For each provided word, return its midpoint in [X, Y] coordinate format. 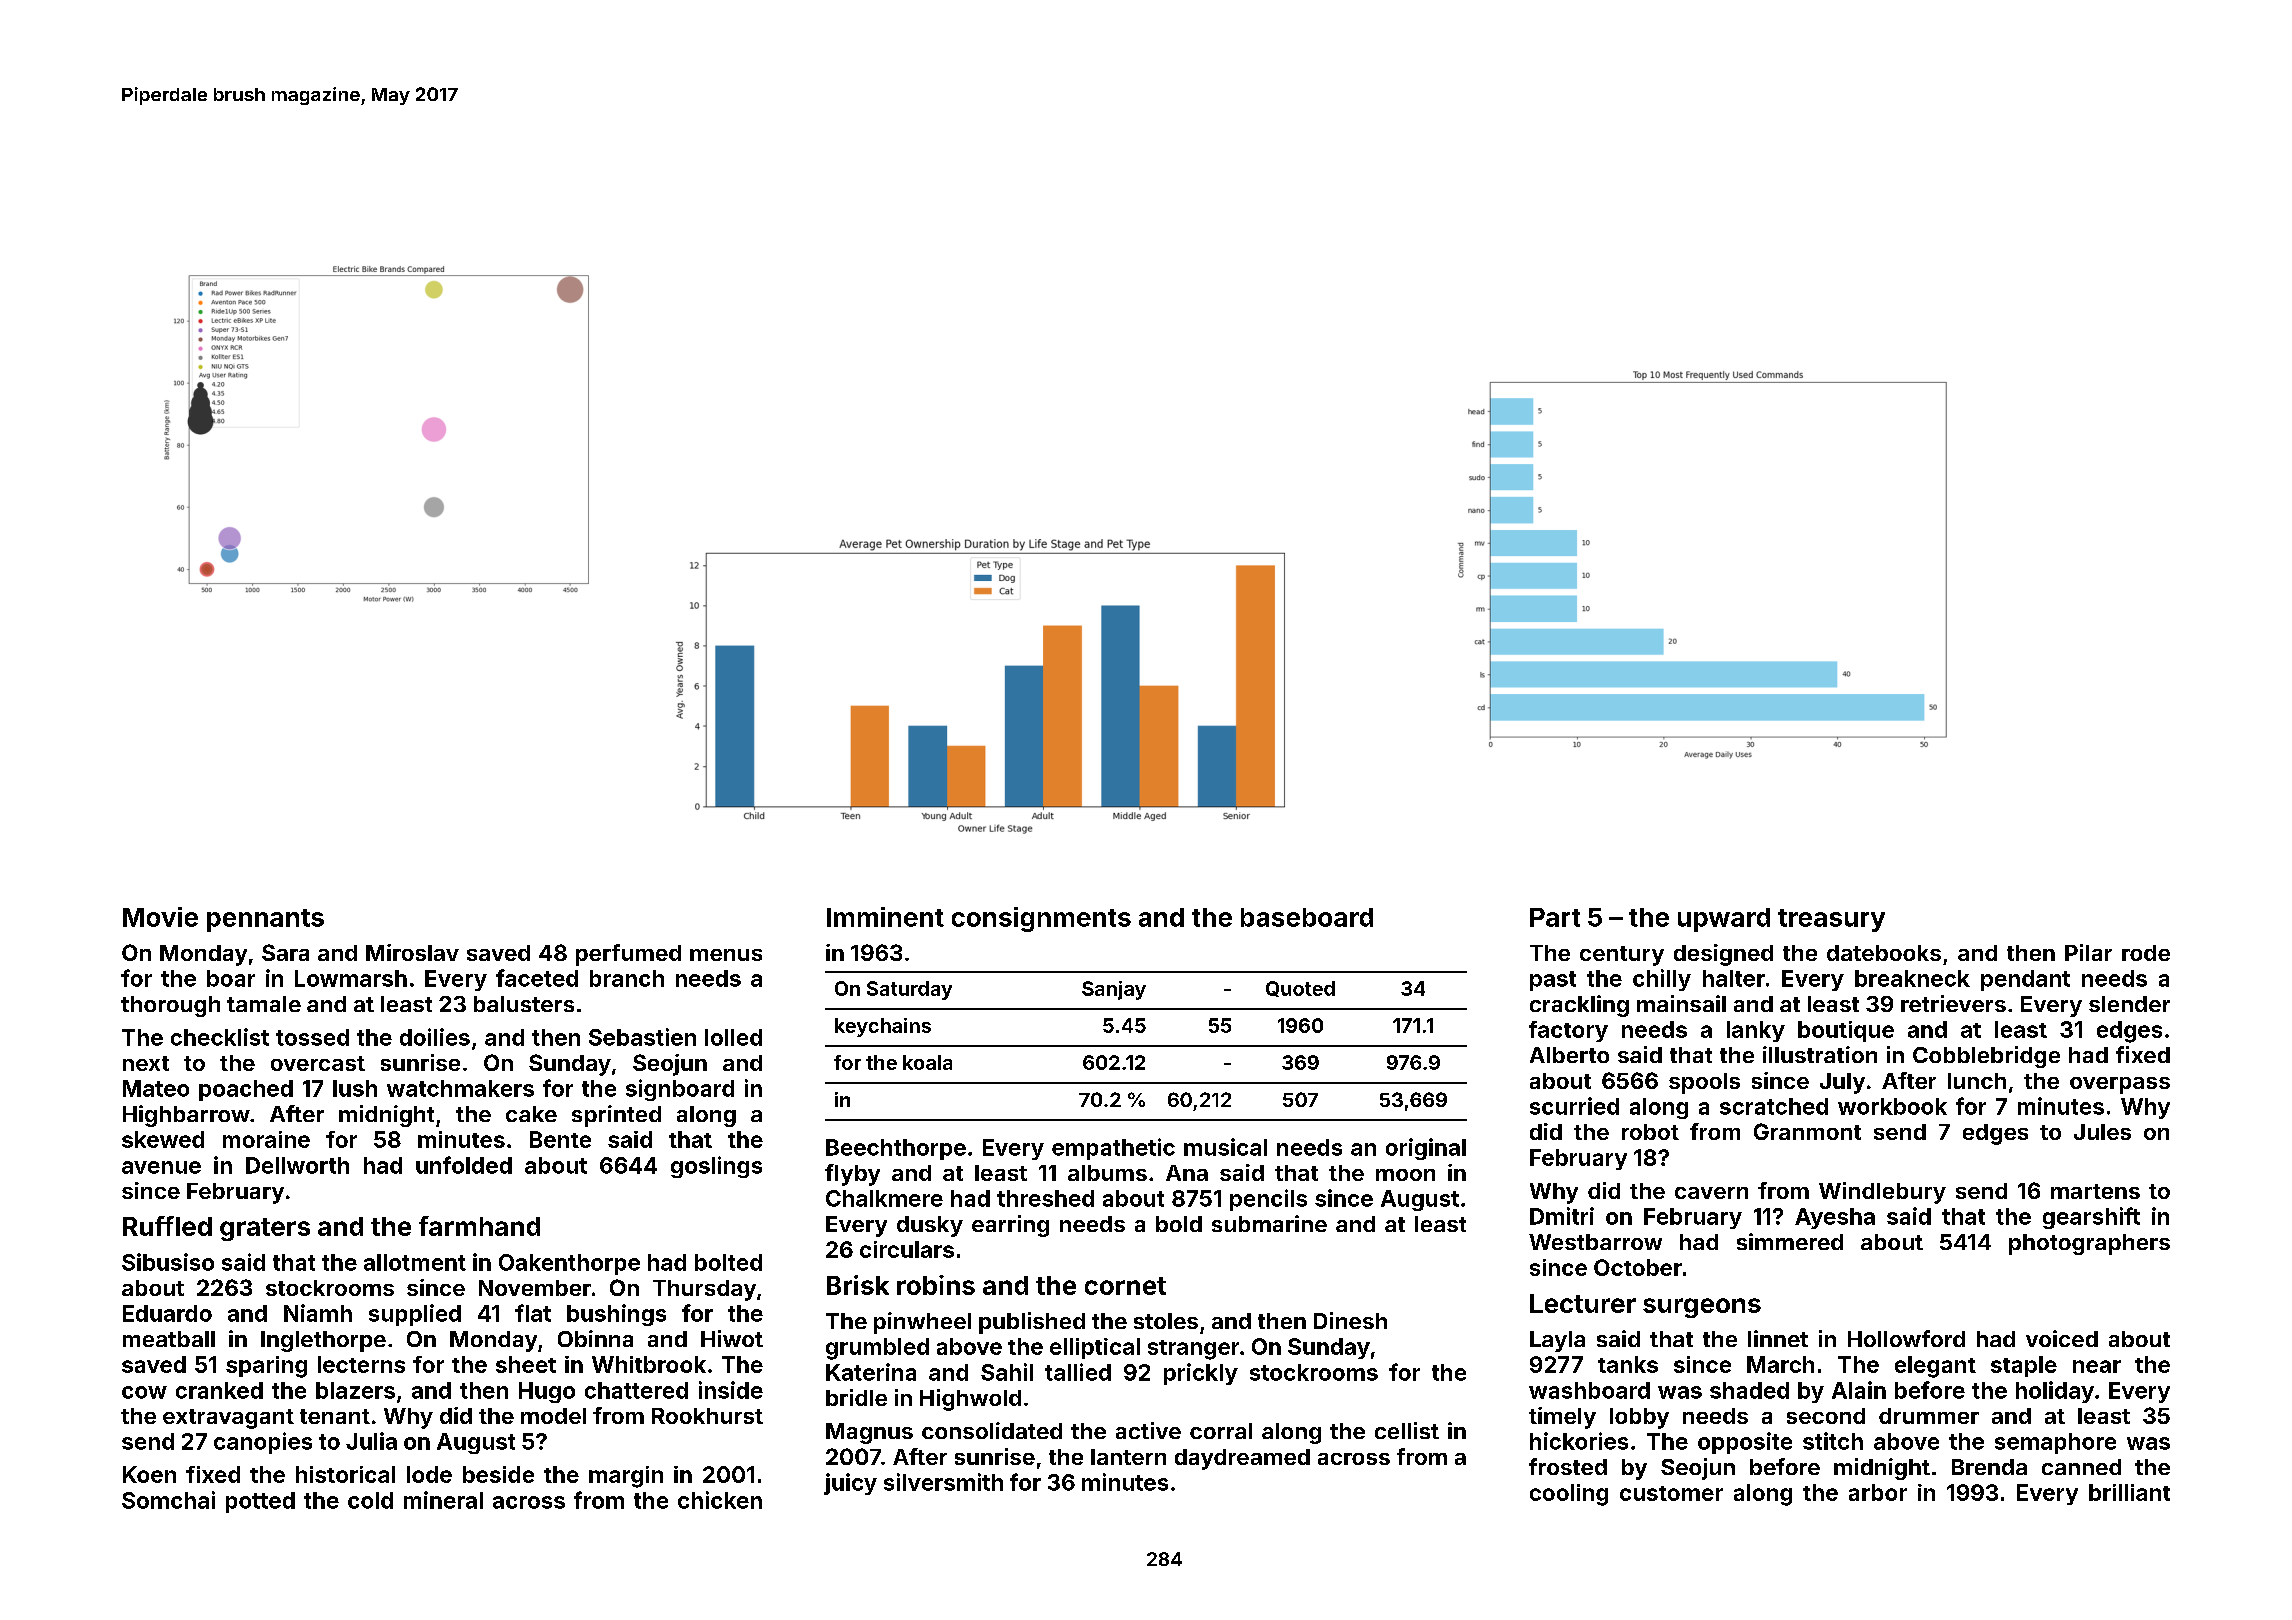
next [146, 1063]
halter [1734, 978]
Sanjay [1114, 990]
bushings [616, 1315]
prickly [1201, 1374]
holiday [2055, 1392]
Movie [160, 917]
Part [1555, 917]
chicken [720, 1500]
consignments [1041, 919]
